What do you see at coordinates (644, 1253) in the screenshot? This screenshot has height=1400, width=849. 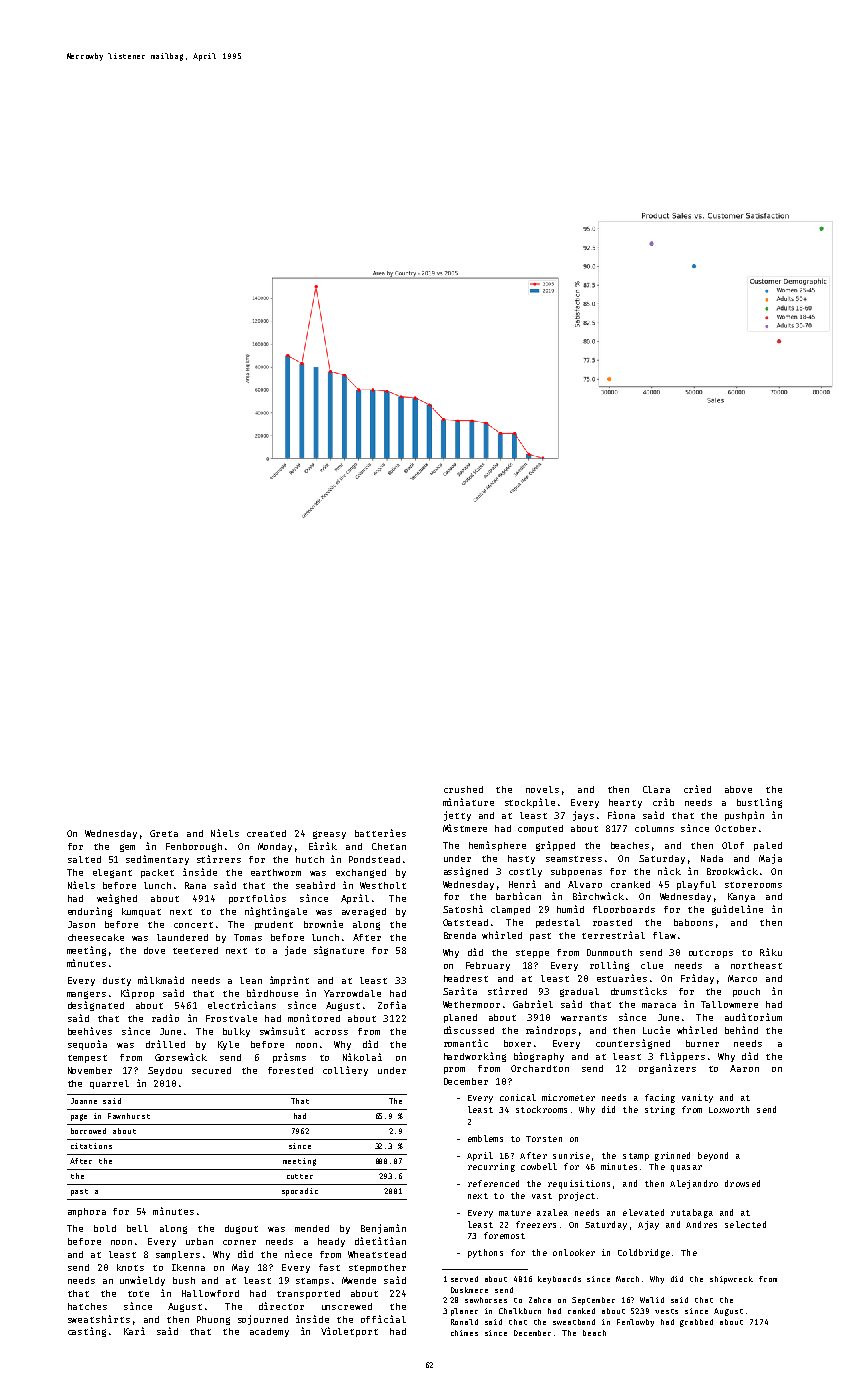 I see `Coldbridge` at bounding box center [644, 1253].
